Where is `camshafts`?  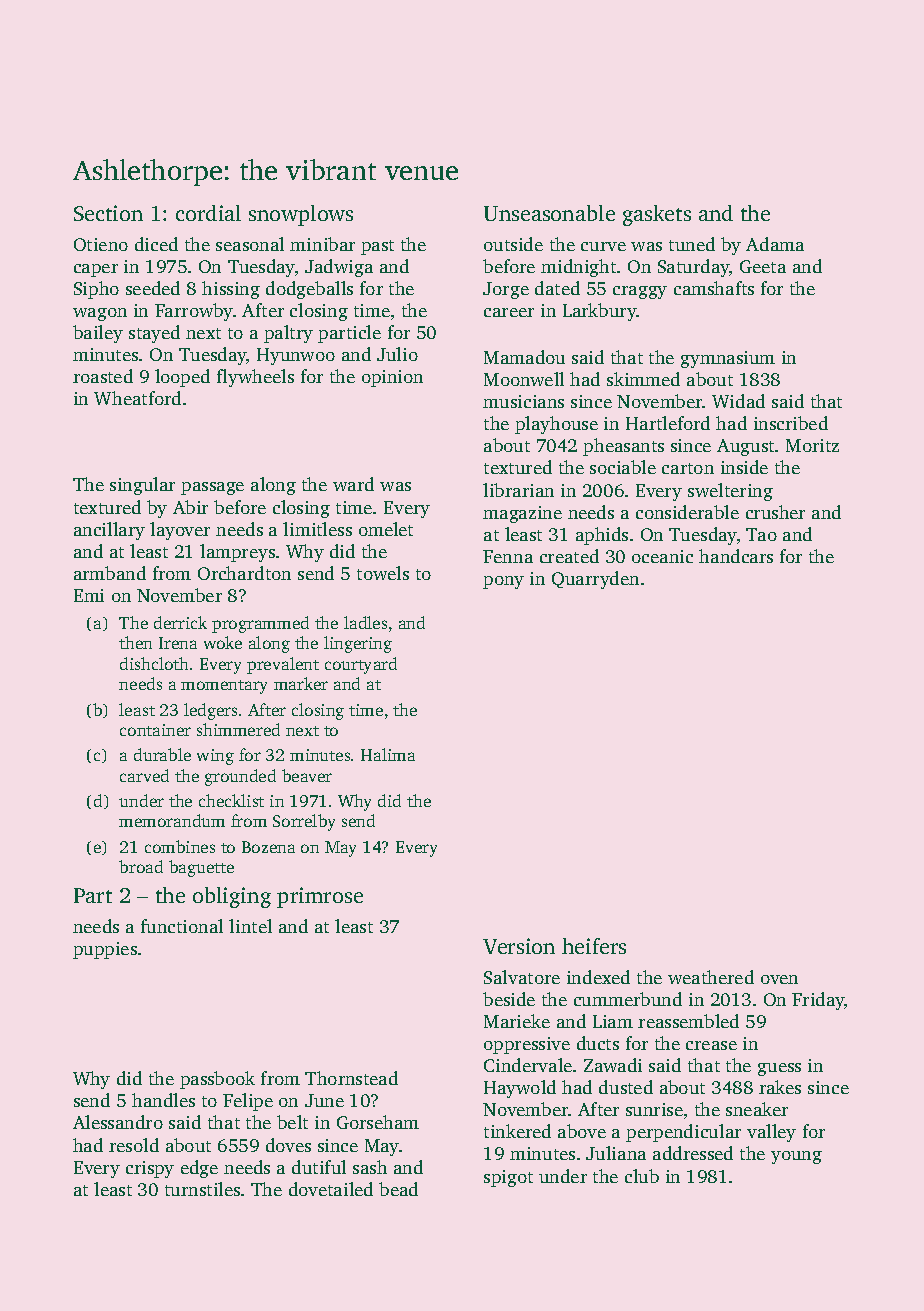 camshafts is located at coordinates (714, 288).
